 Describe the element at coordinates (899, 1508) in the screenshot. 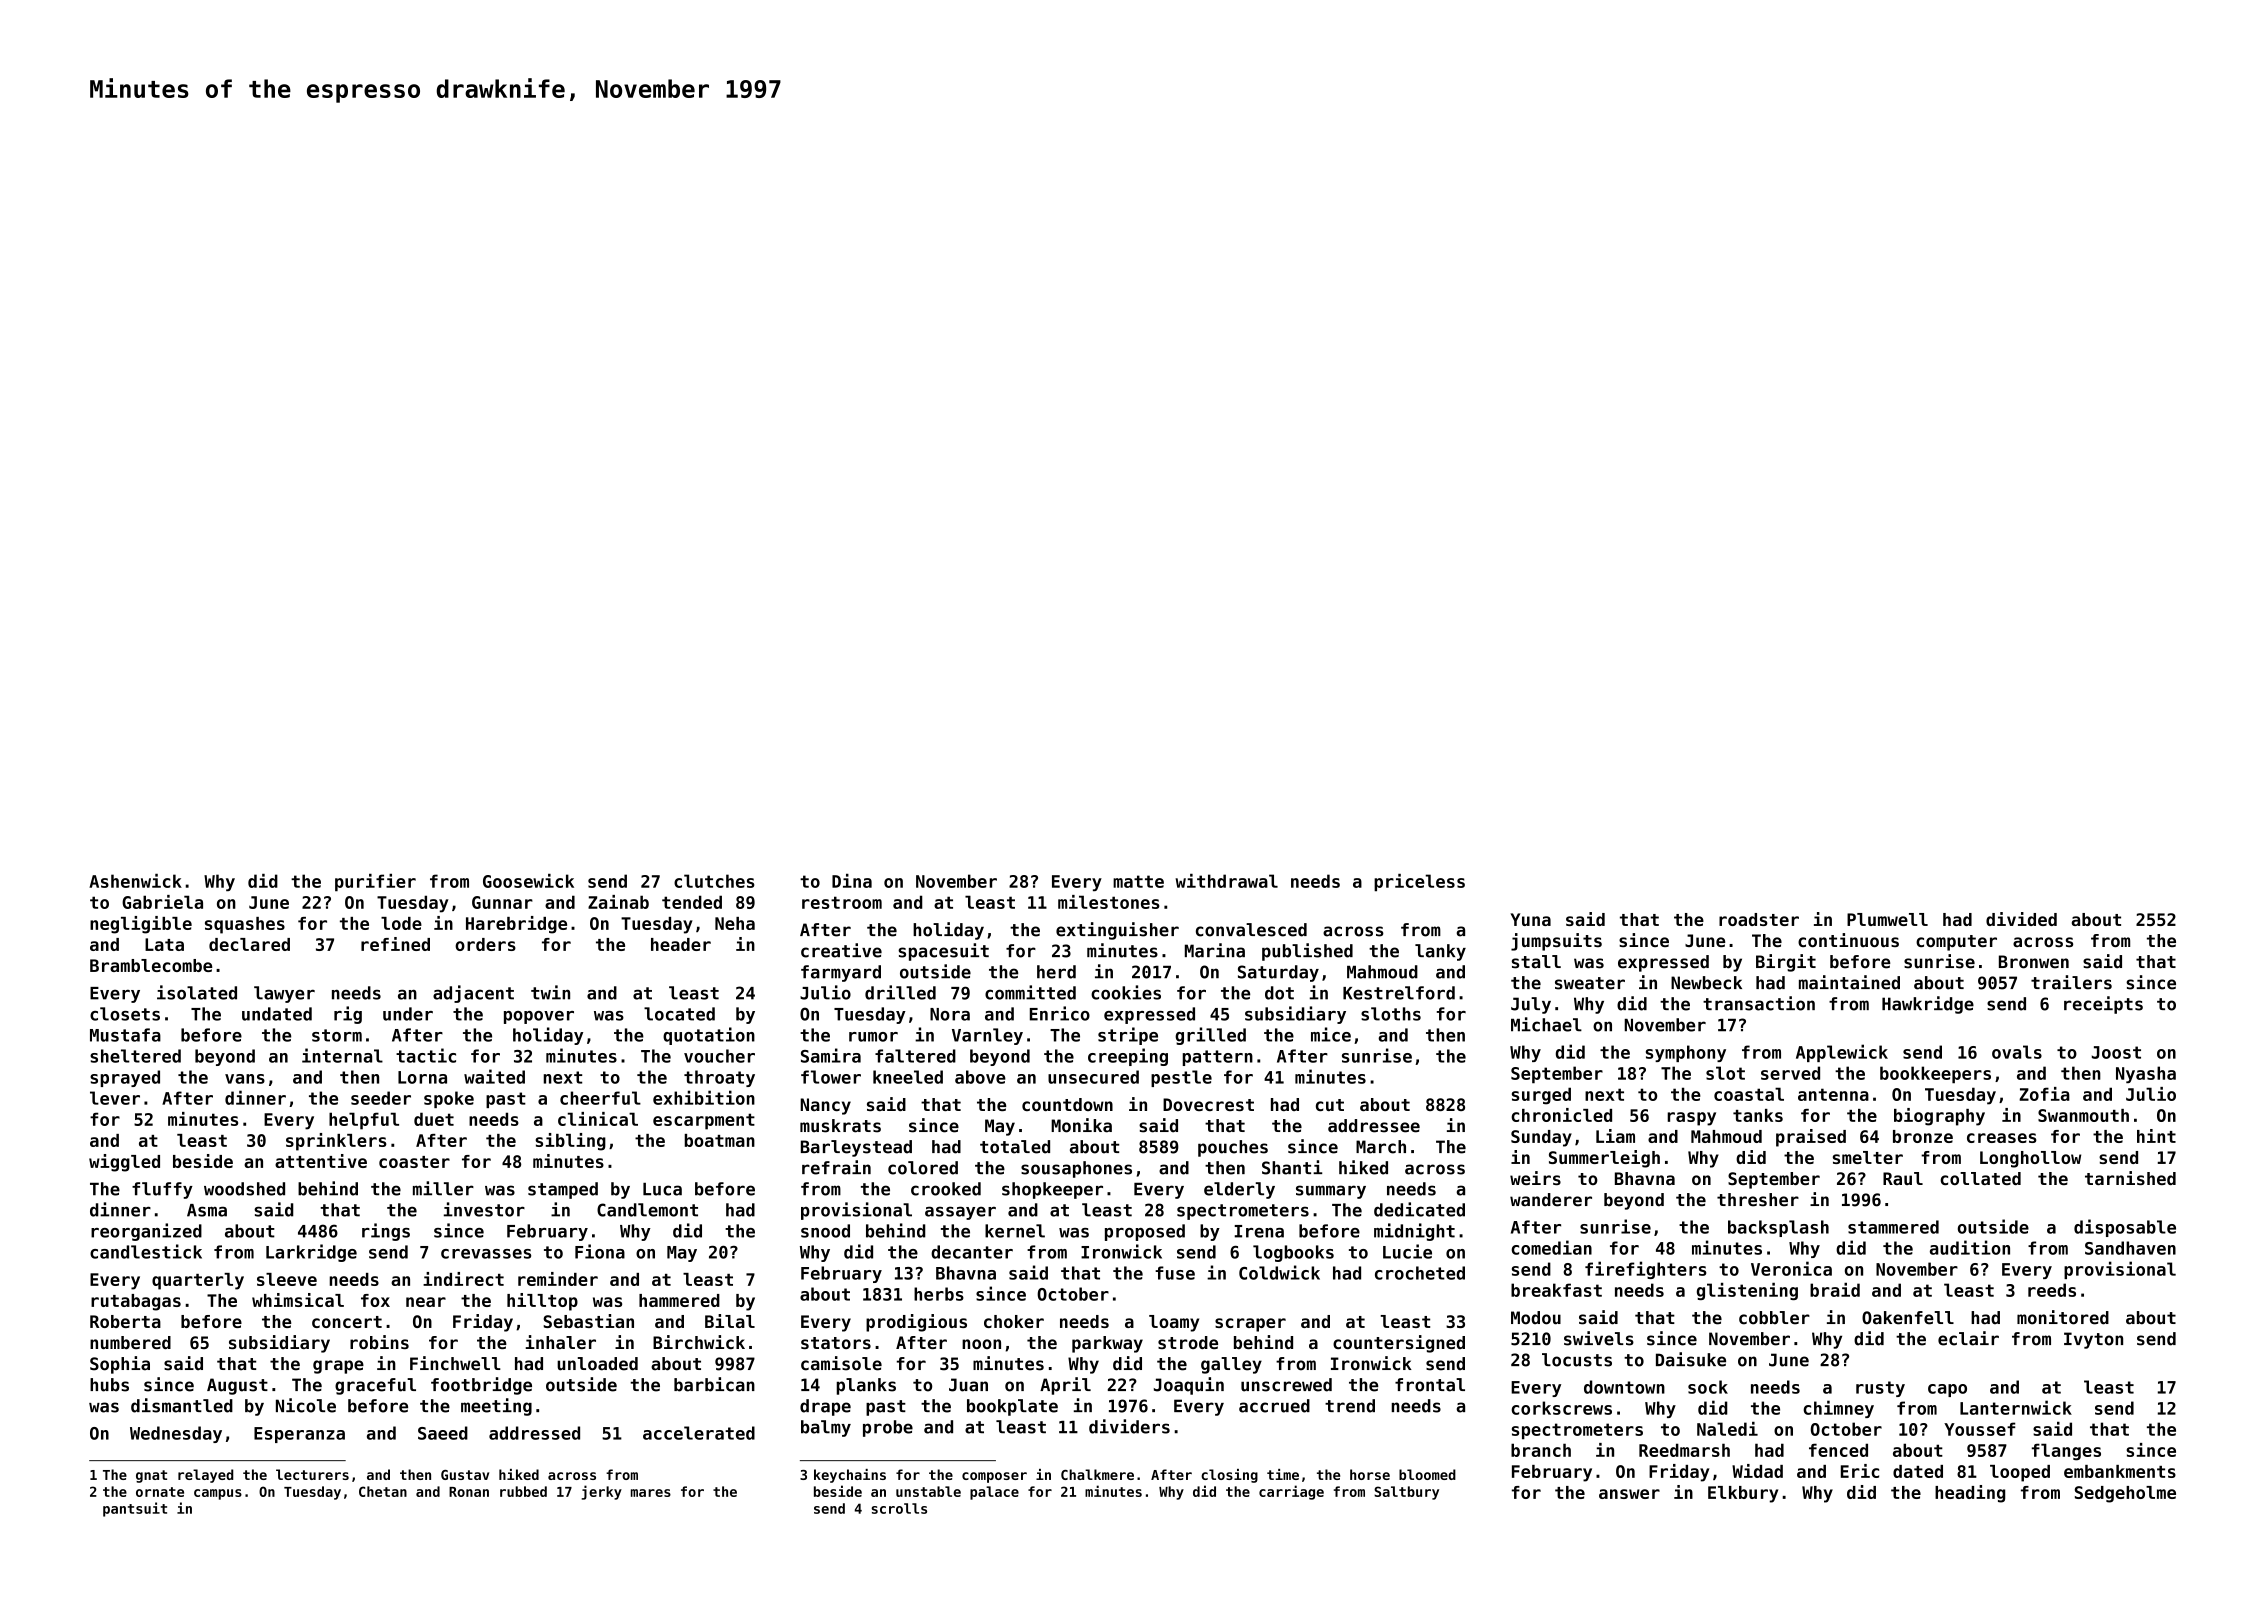

I see `scrolls` at that location.
